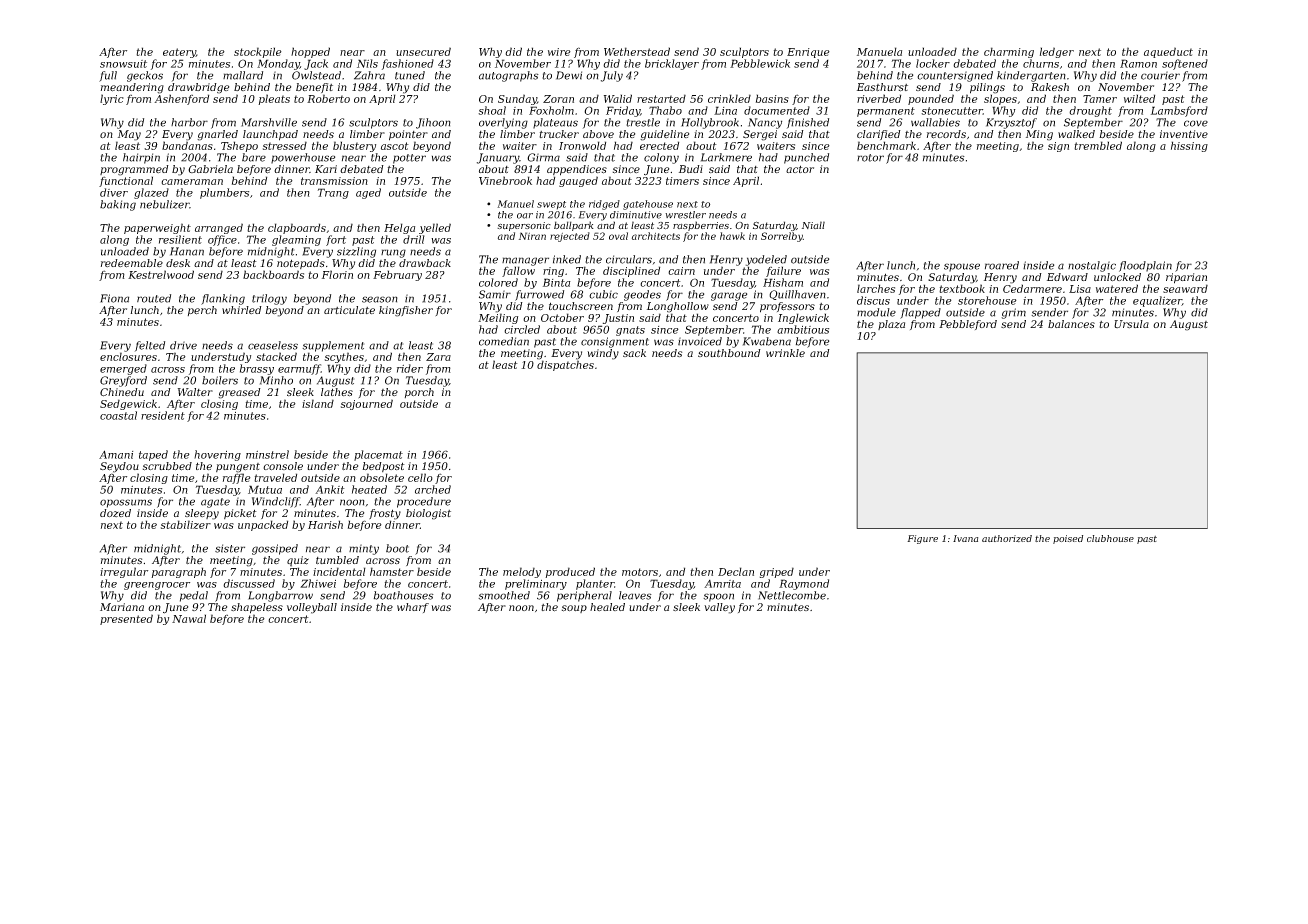 The height and width of the screenshot is (924, 1308). Describe the element at coordinates (258, 52) in the screenshot. I see `stockpile` at that location.
